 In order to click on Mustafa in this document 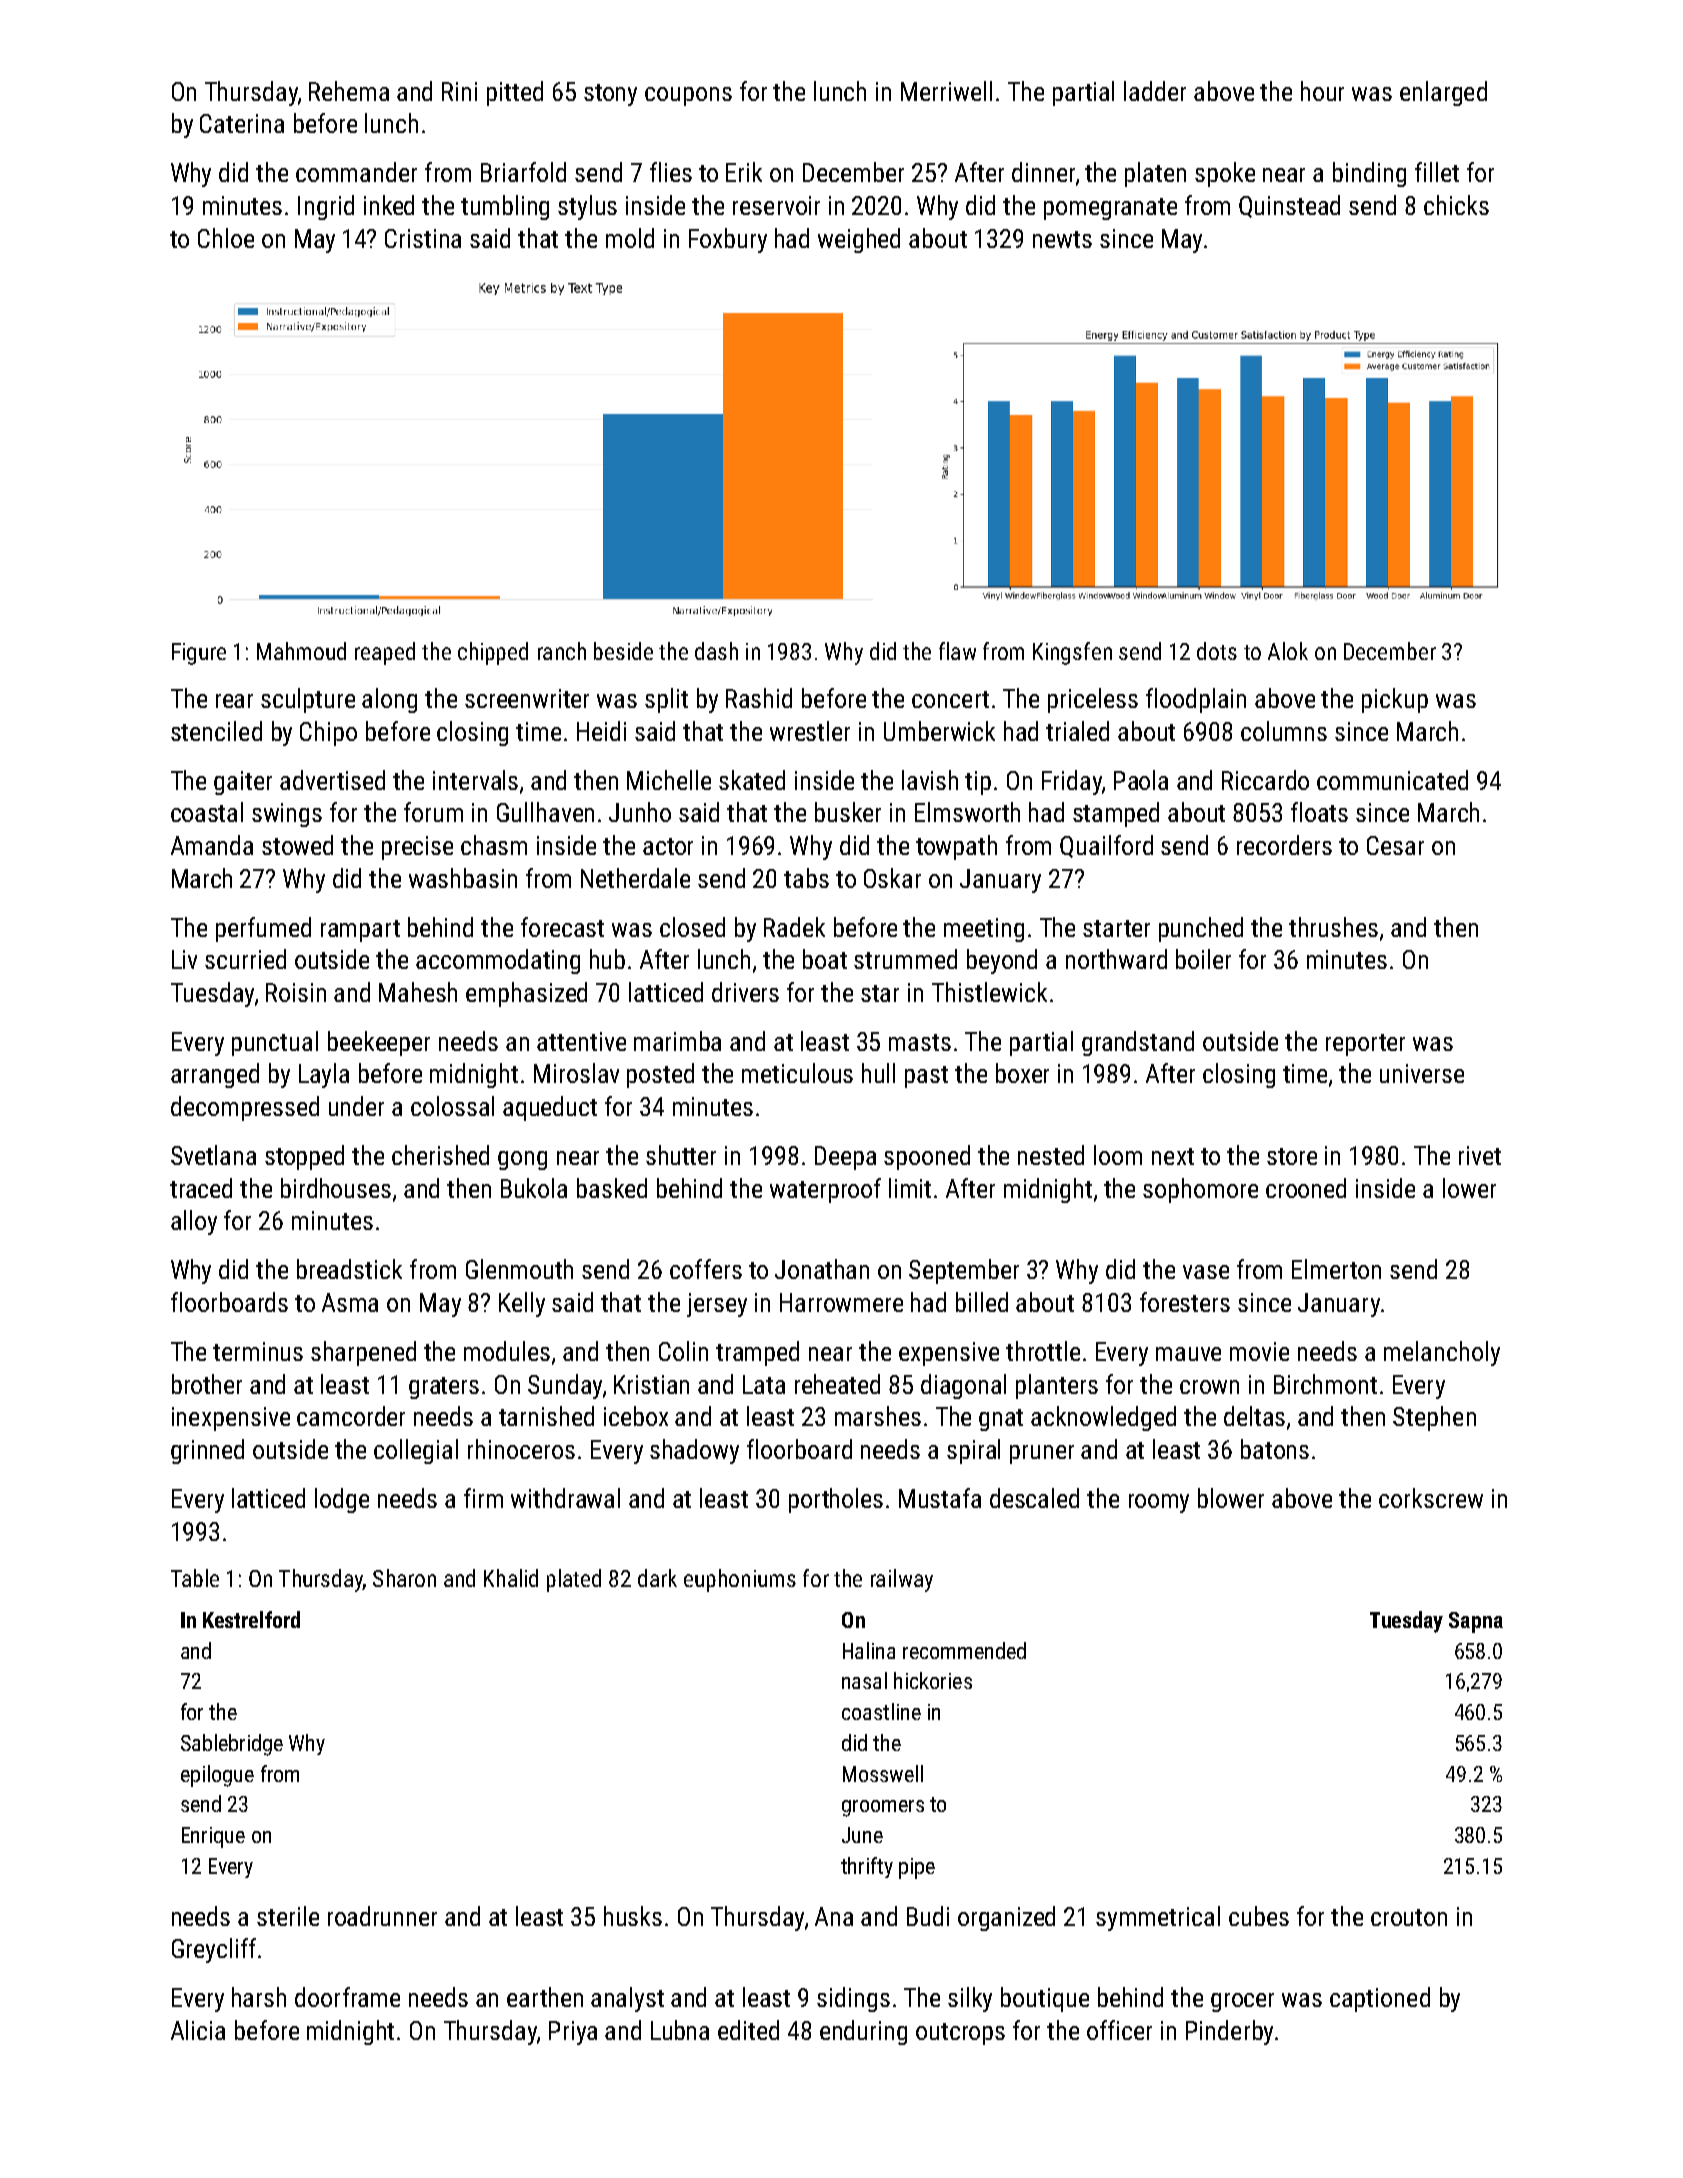, I will do `click(940, 1498)`.
